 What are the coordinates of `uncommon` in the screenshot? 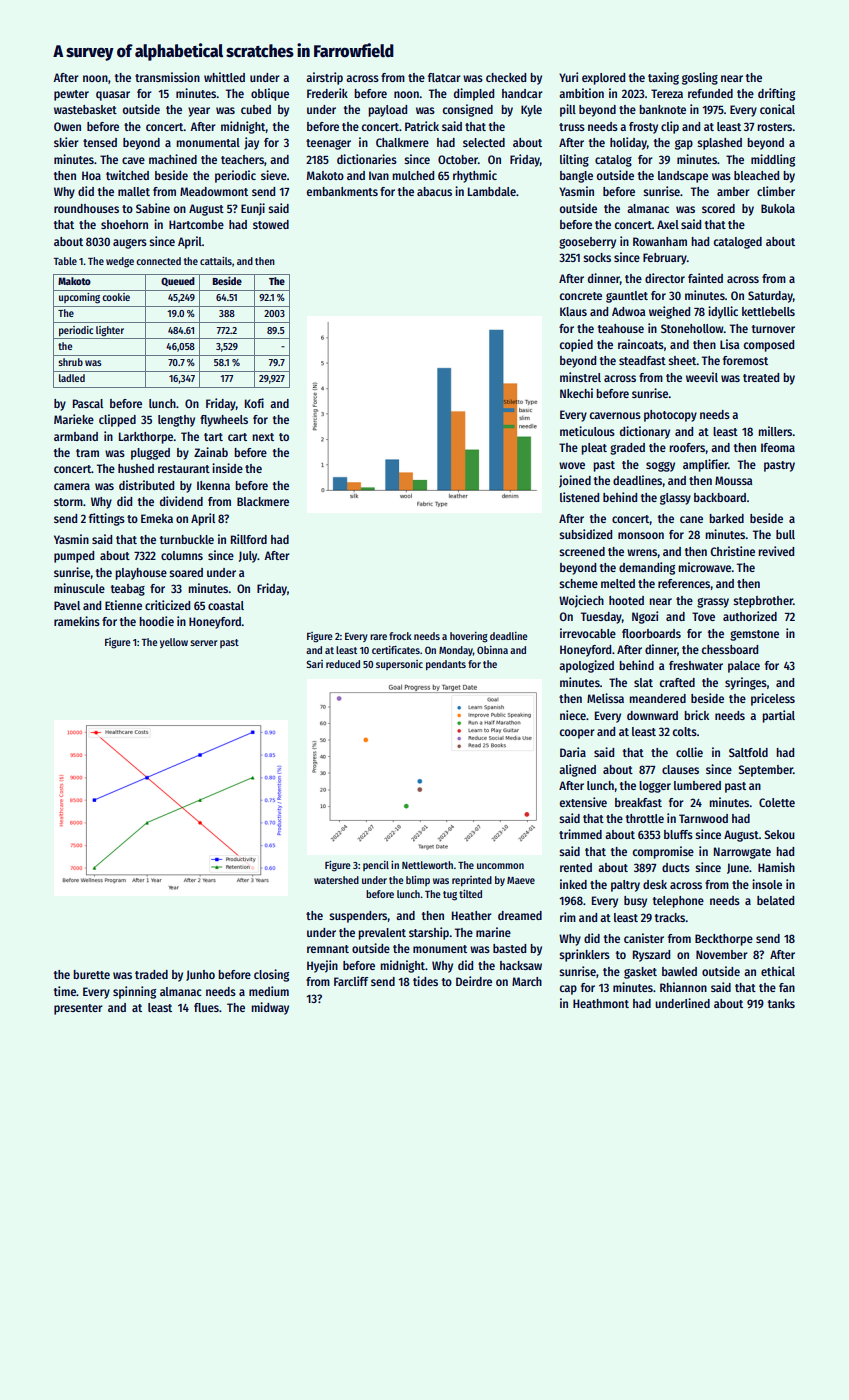 It's located at (500, 866).
